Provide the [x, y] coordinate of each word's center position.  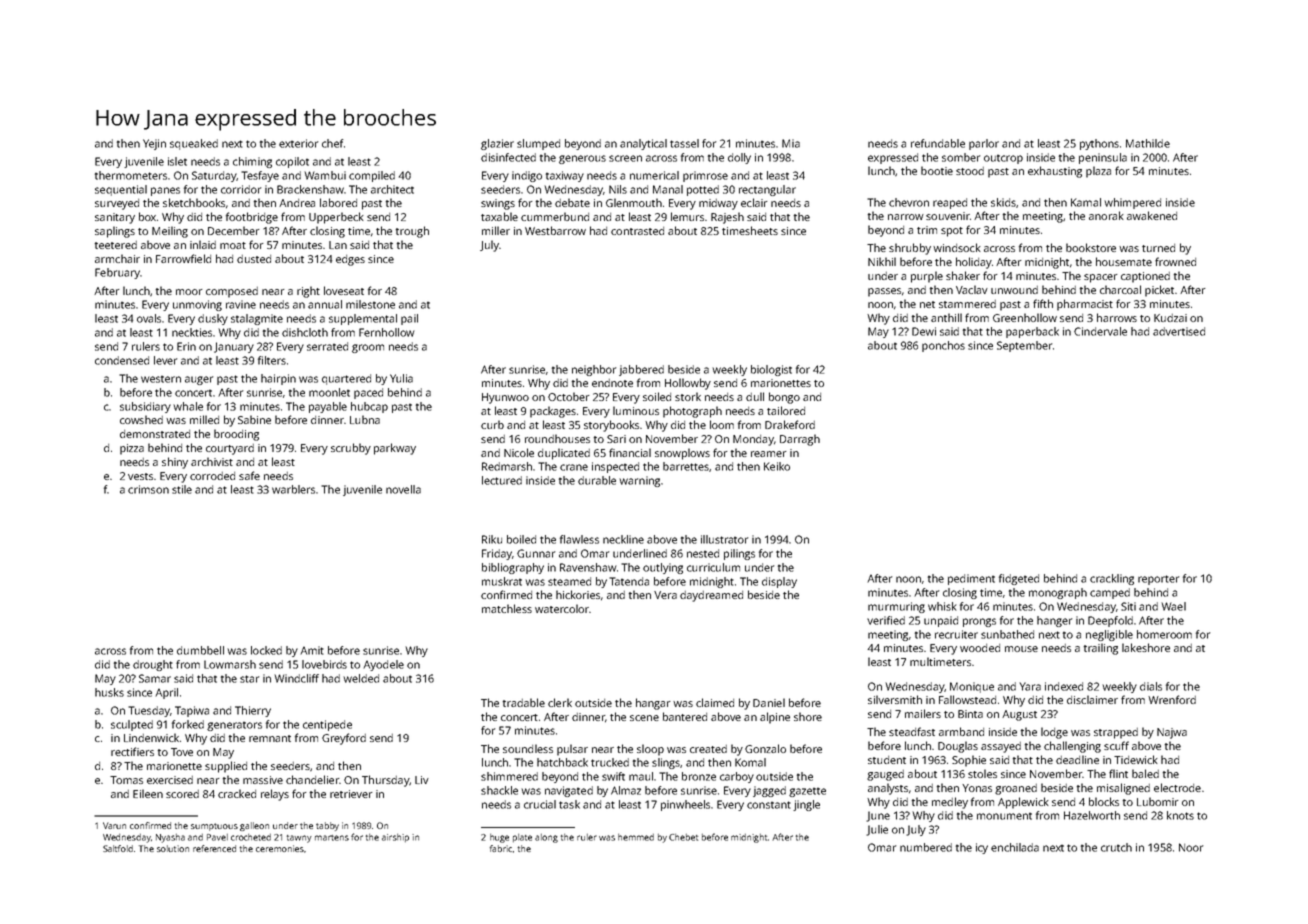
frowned [1175, 261]
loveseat [344, 290]
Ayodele [383, 665]
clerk [560, 702]
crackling [1112, 579]
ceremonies [280, 848]
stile [182, 489]
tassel [684, 143]
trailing [1101, 649]
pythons [1099, 144]
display [779, 582]
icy [982, 848]
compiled [372, 176]
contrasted [637, 231]
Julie [877, 830]
